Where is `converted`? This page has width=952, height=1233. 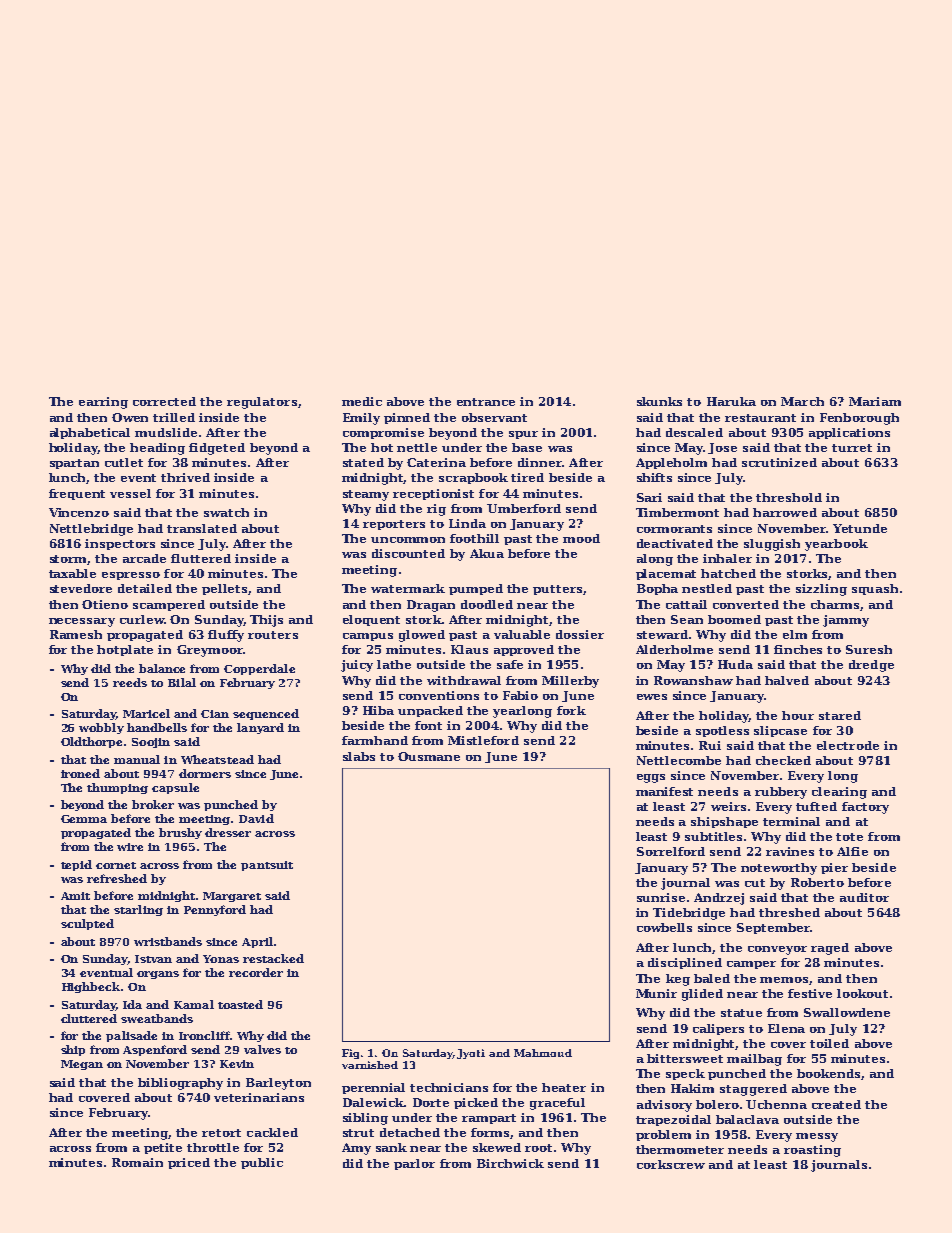 converted is located at coordinates (746, 604).
